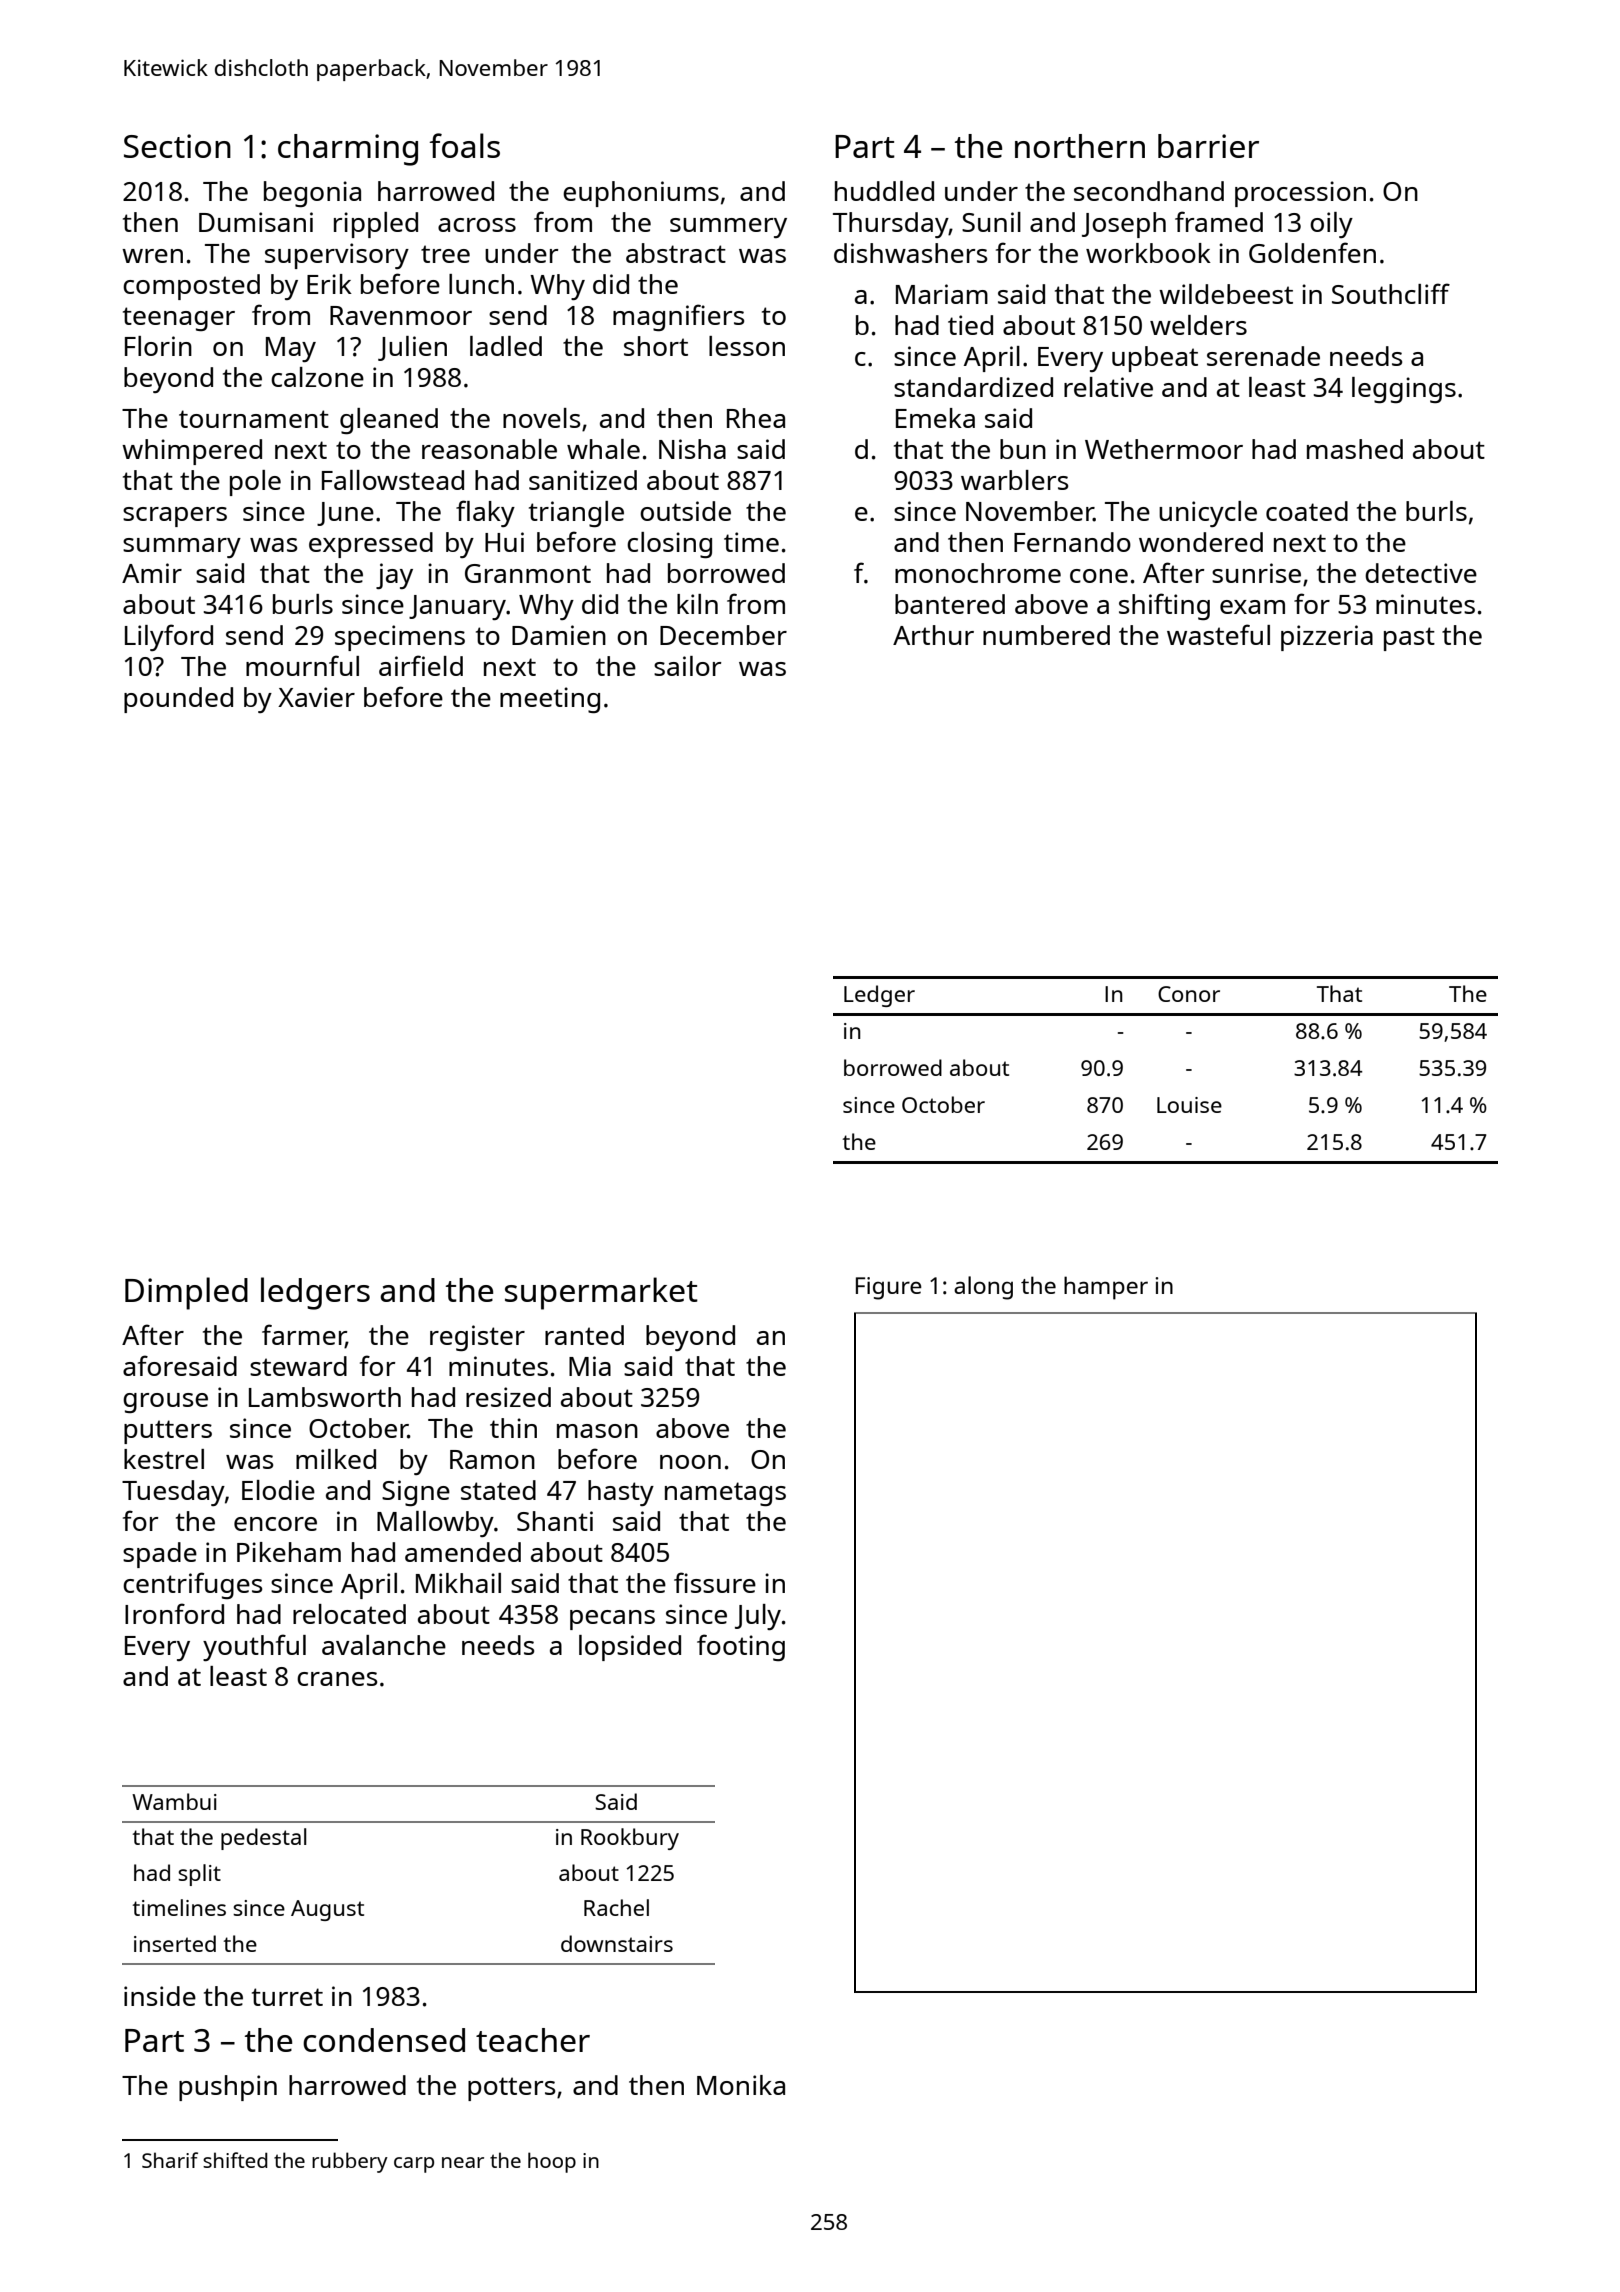 This document has width=1620, height=2292. What do you see at coordinates (889, 1288) in the document?
I see `Figure` at bounding box center [889, 1288].
